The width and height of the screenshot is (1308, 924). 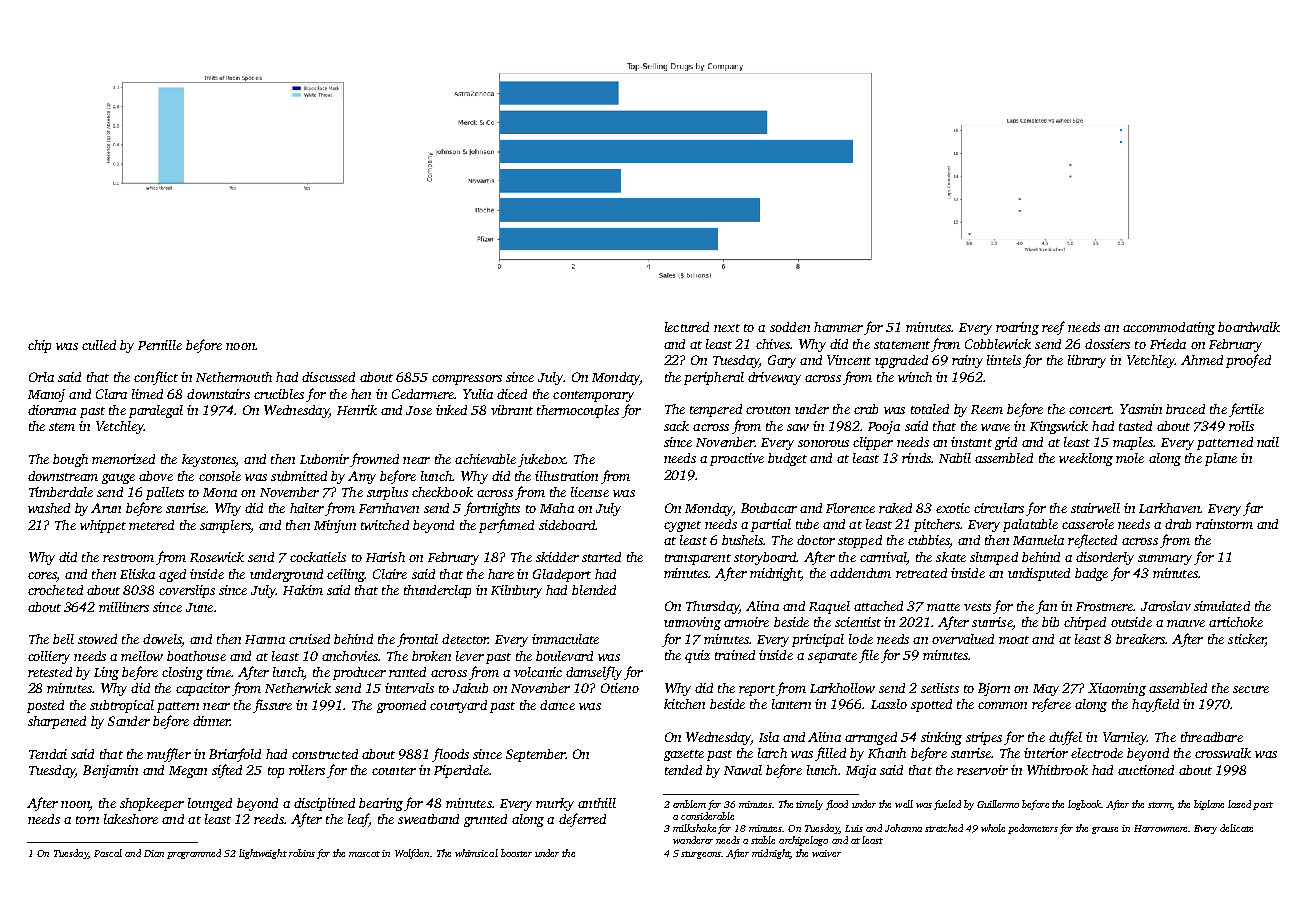 What do you see at coordinates (798, 427) in the screenshot?
I see `saw` at bounding box center [798, 427].
